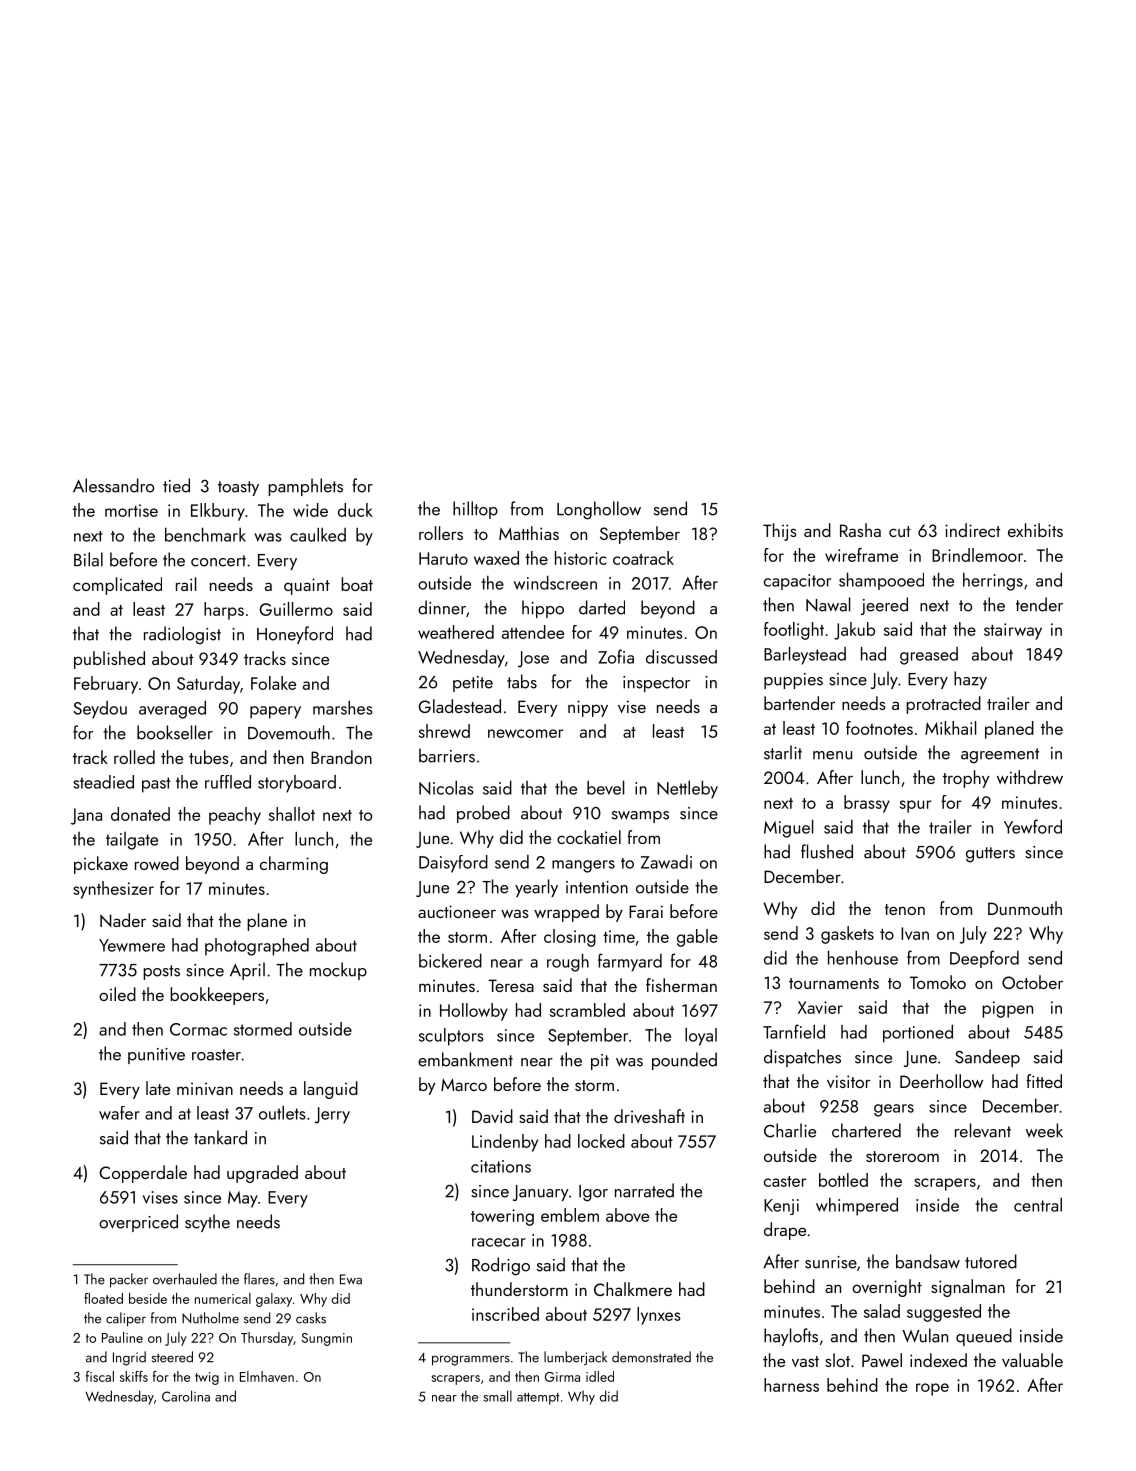 The image size is (1136, 1471). What do you see at coordinates (925, 1335) in the image?
I see `Wulan` at bounding box center [925, 1335].
